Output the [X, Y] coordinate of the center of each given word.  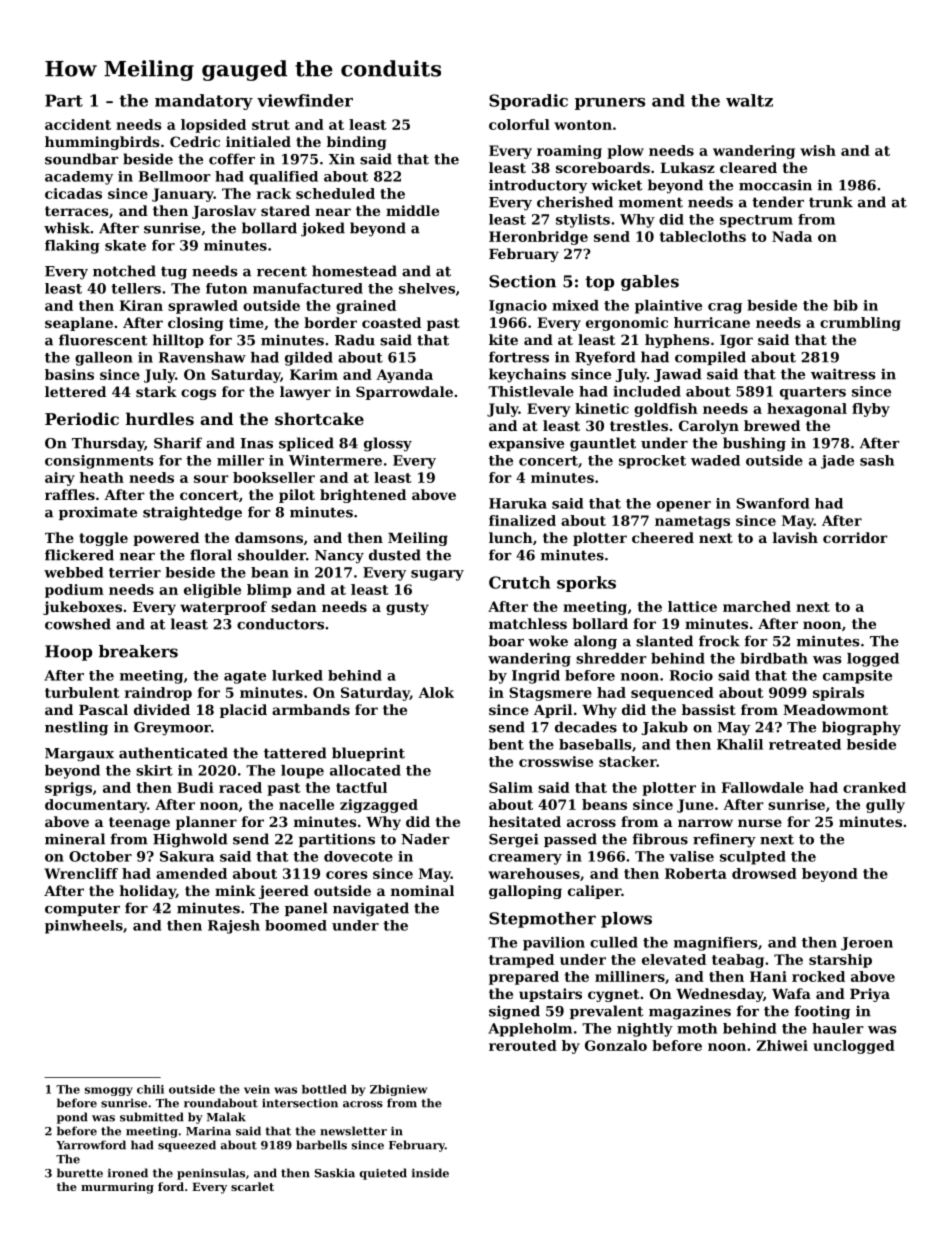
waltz [749, 100]
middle [412, 210]
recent [282, 271]
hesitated [525, 821]
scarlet [252, 1186]
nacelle [306, 804]
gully [885, 806]
